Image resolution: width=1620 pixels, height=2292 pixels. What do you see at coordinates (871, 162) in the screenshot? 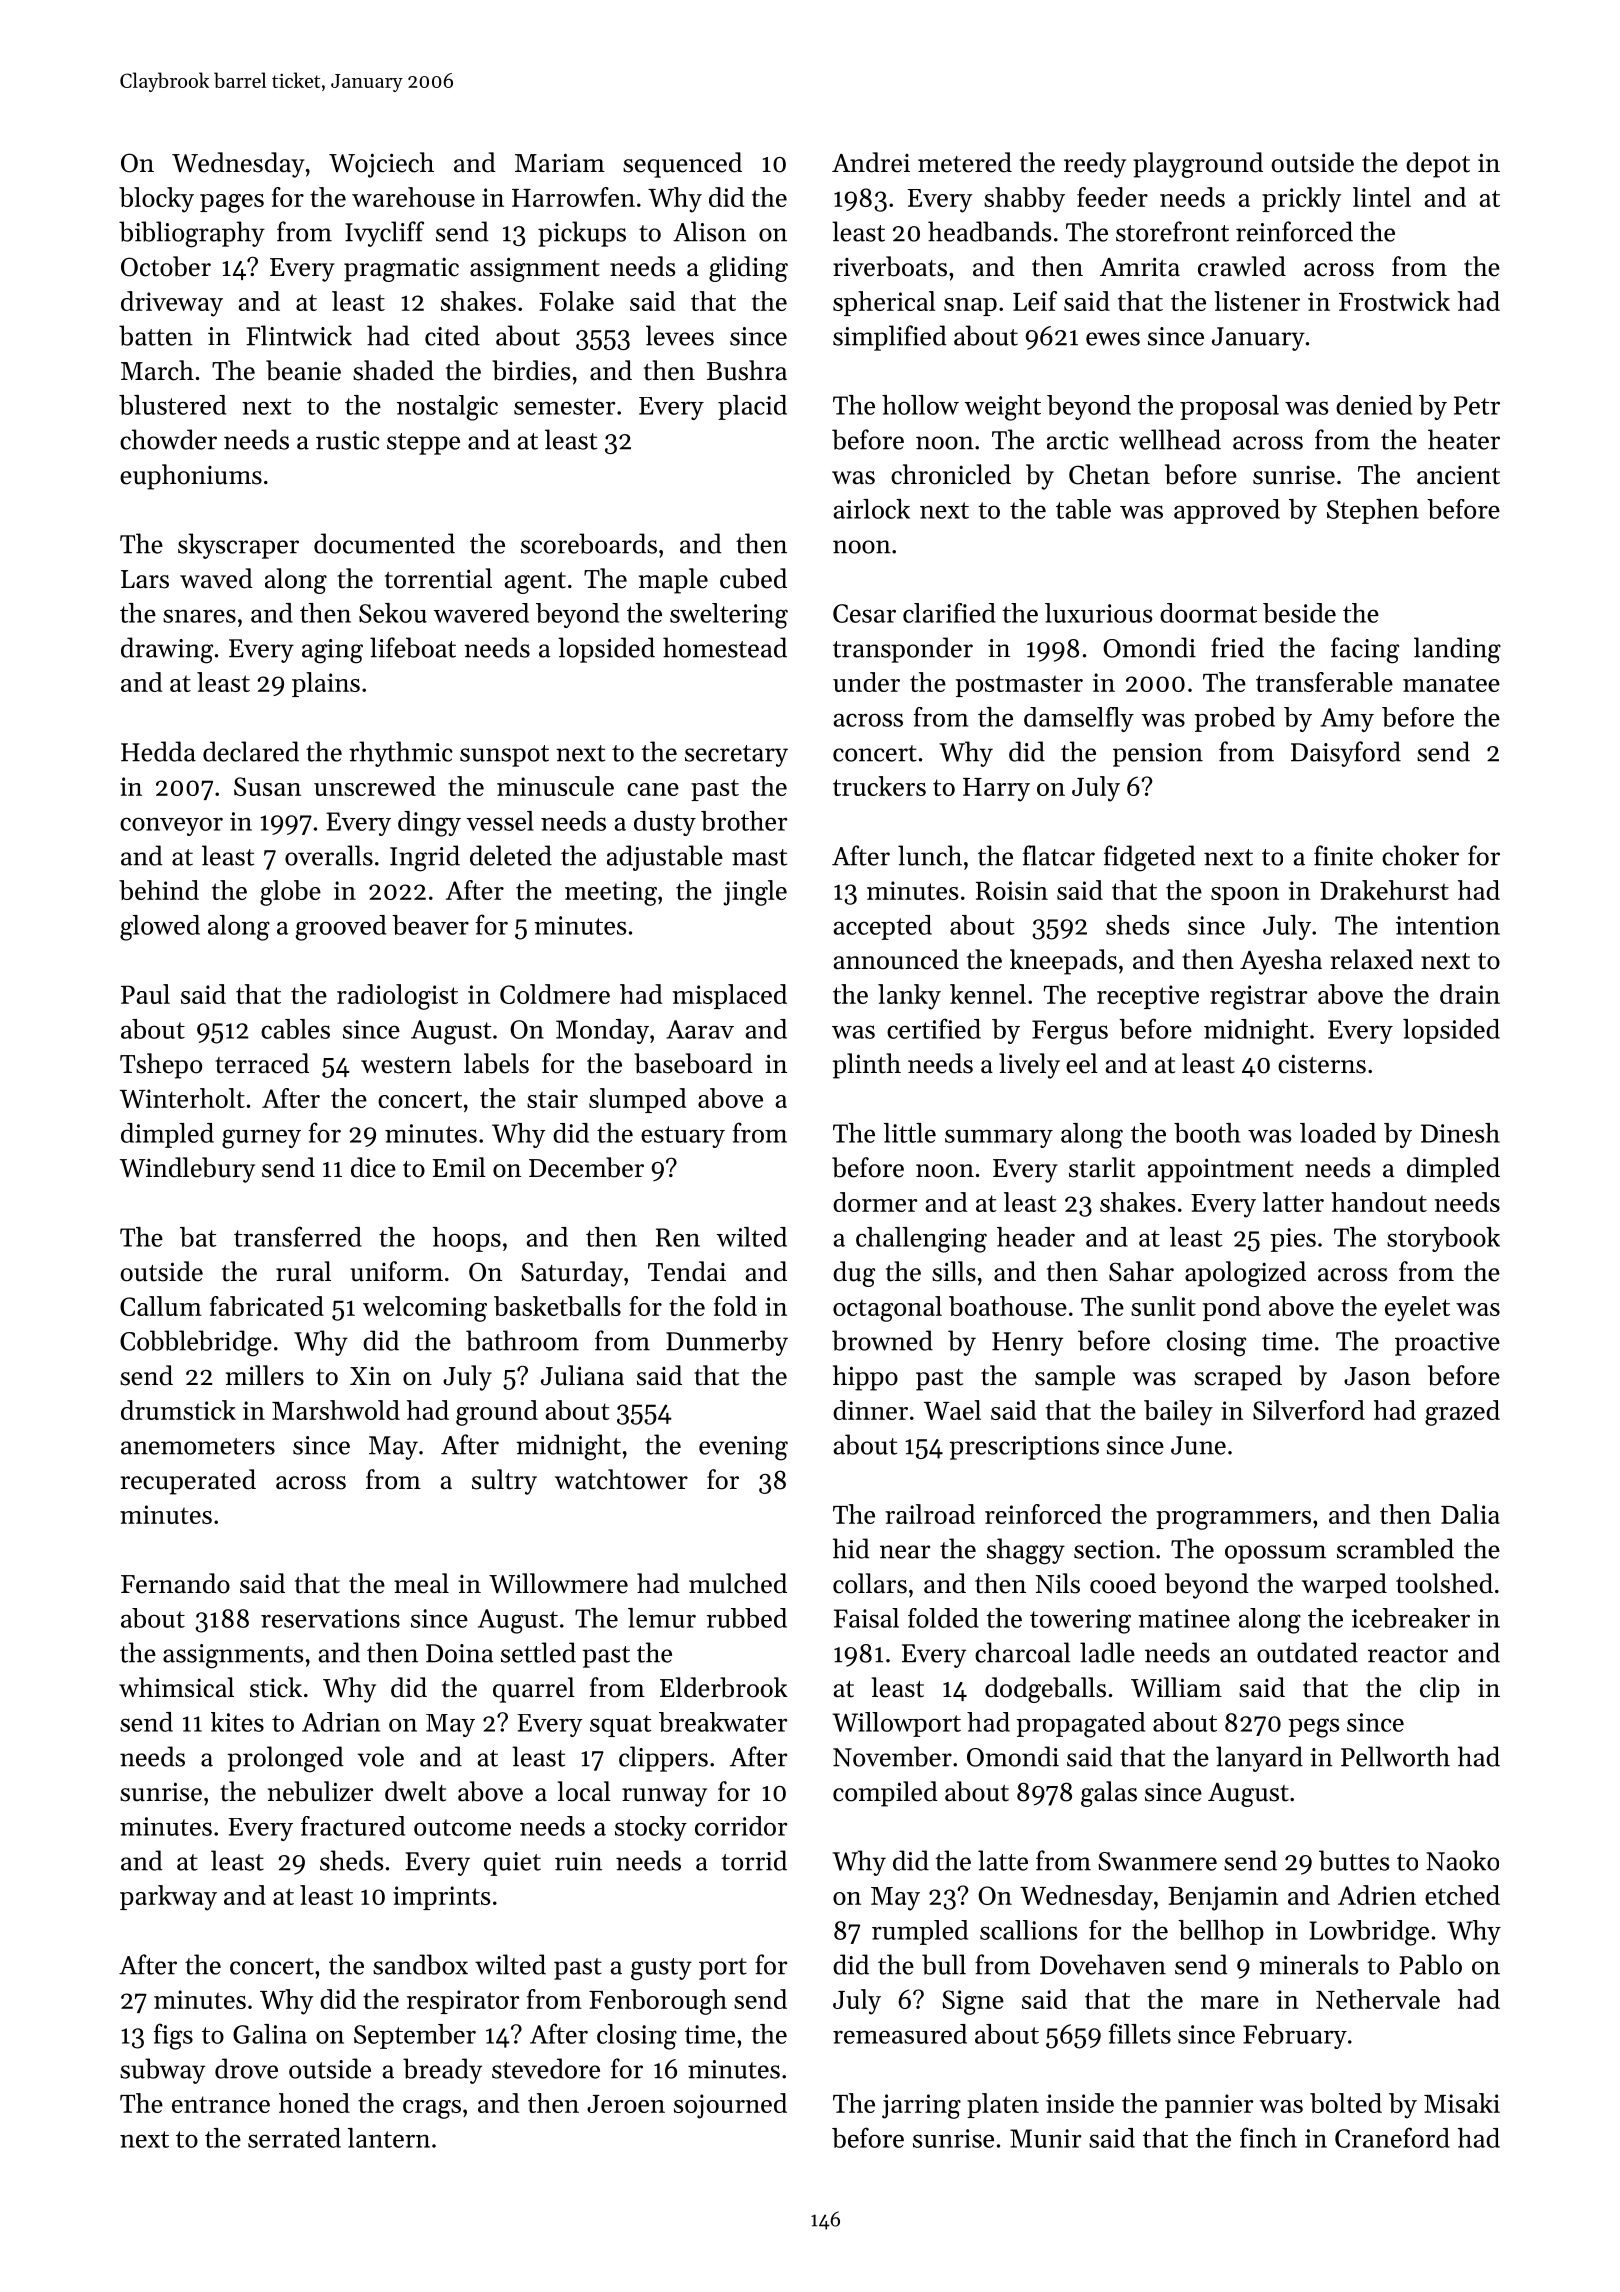
I see `Andrei` at bounding box center [871, 162].
